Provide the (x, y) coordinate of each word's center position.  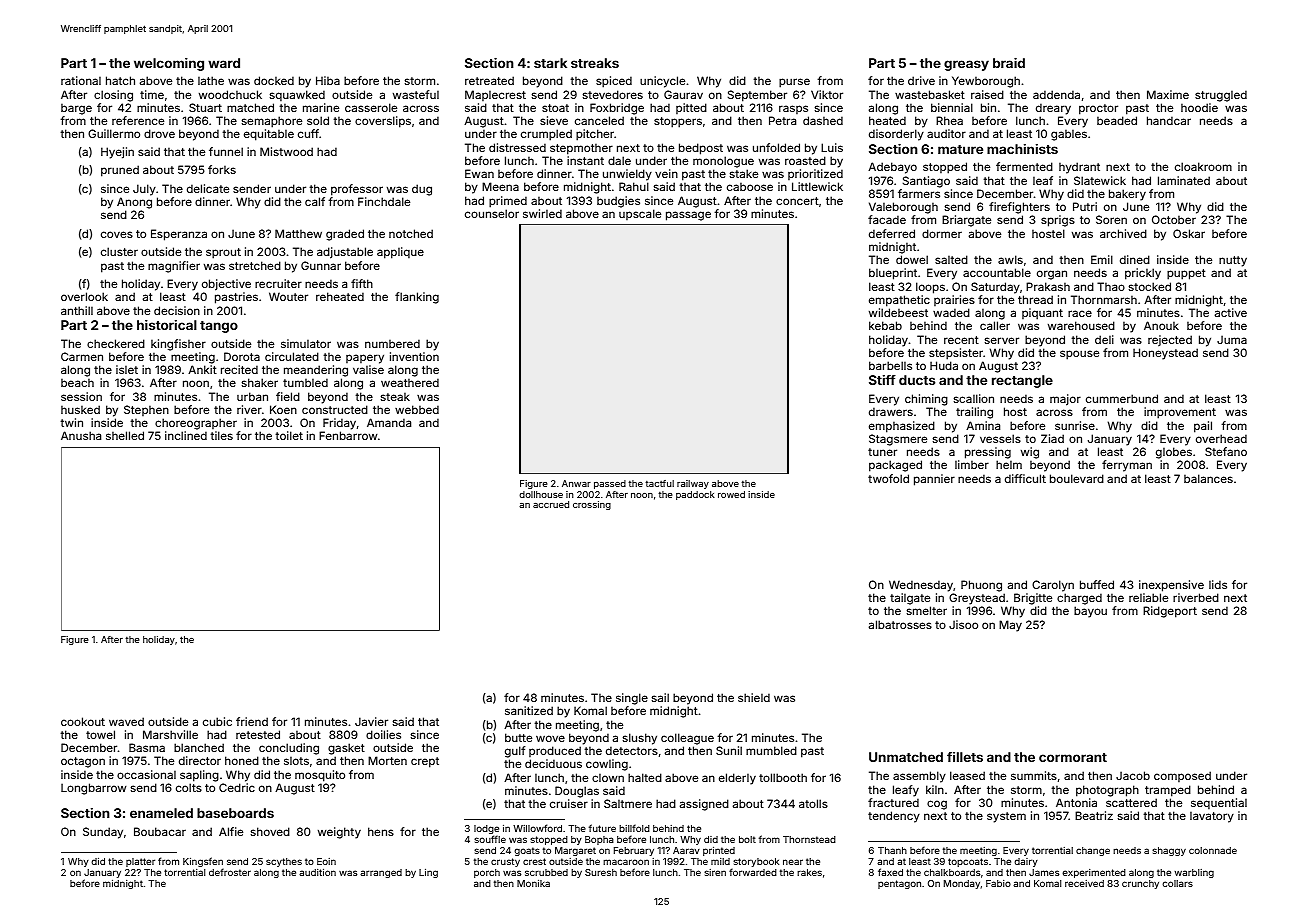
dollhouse (541, 494)
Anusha (81, 435)
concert (797, 201)
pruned (120, 171)
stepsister (956, 354)
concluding (289, 749)
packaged (895, 466)
